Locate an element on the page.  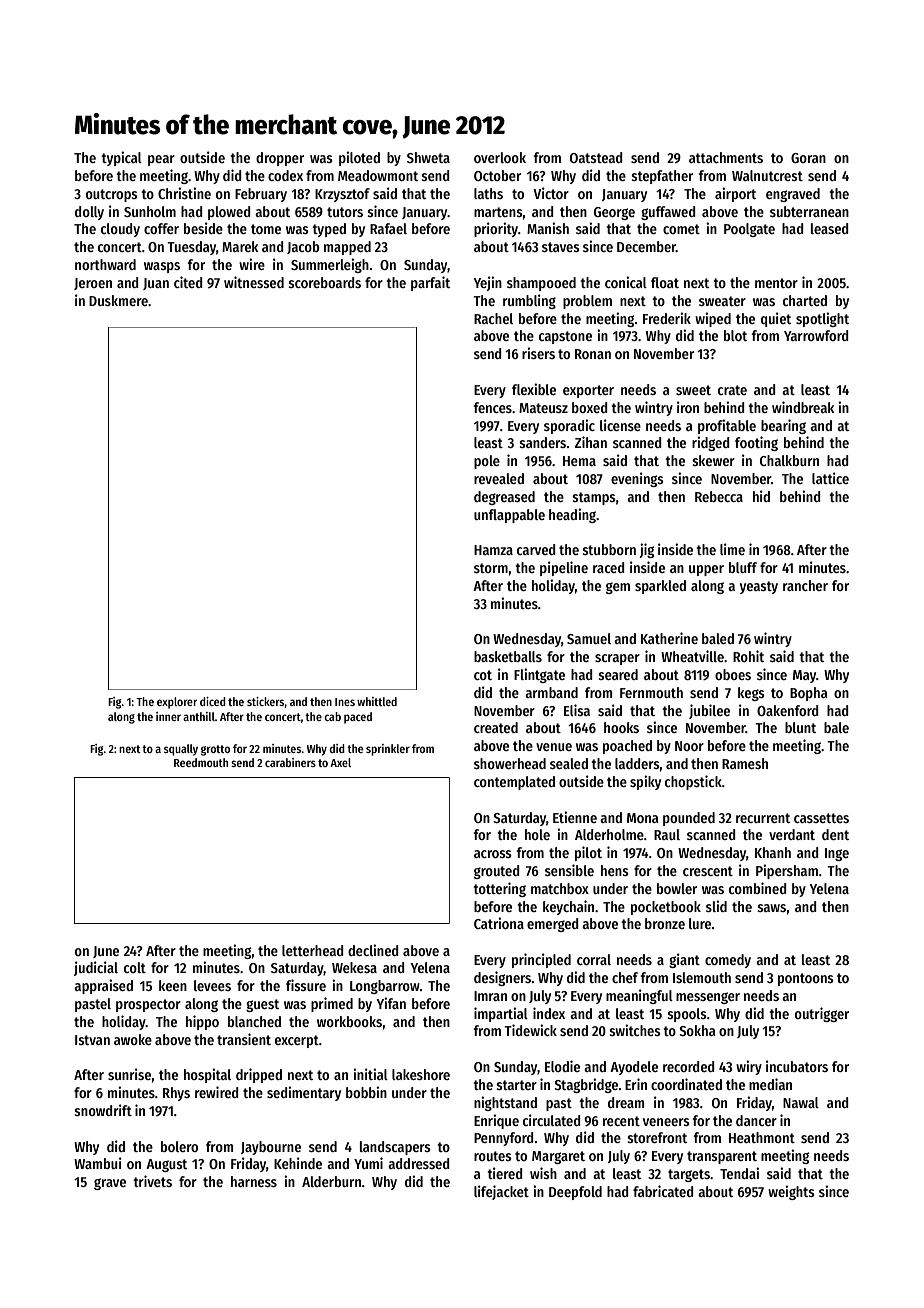
routes is located at coordinates (493, 1156).
